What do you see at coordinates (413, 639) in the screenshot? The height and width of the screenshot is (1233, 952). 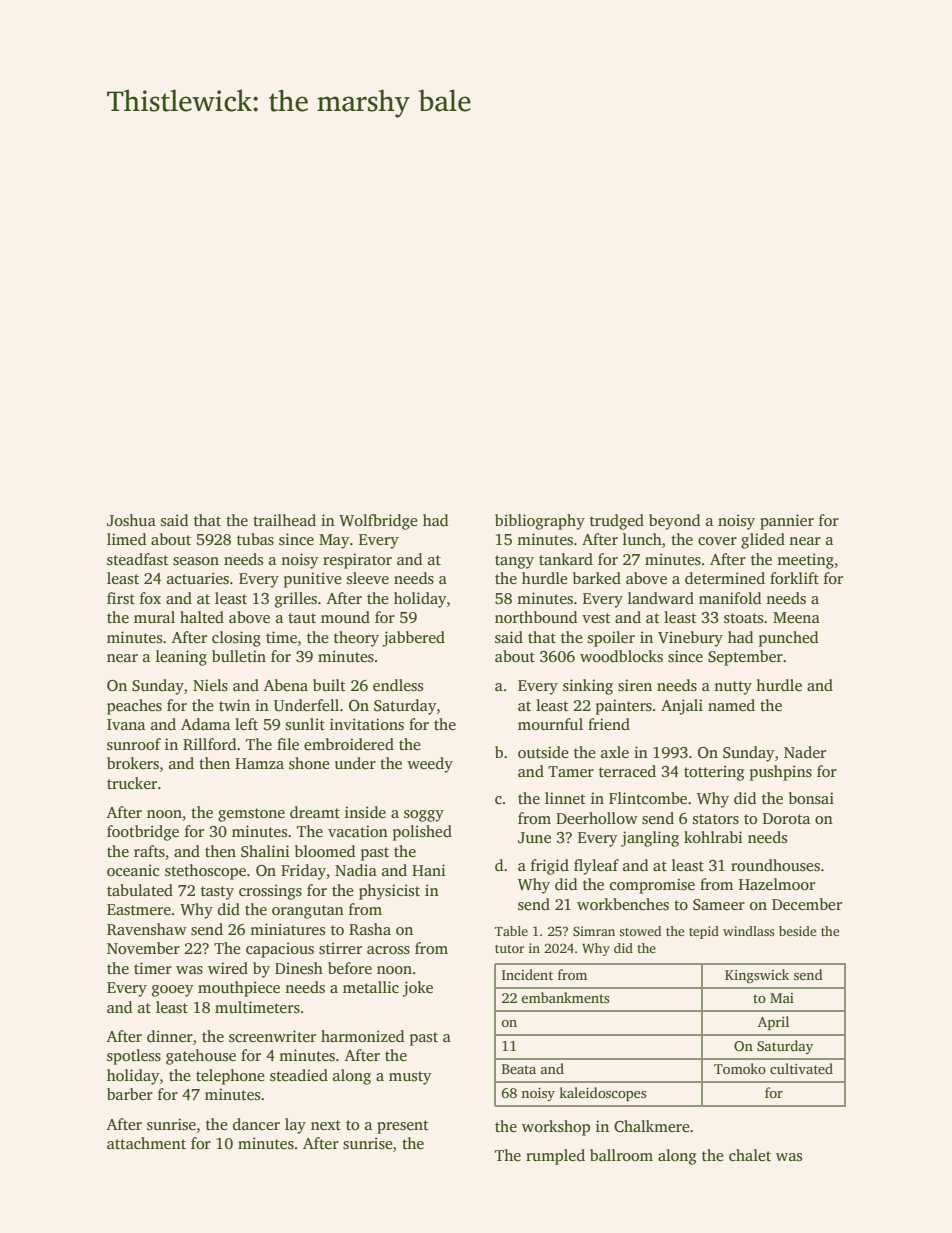 I see `jabbered` at bounding box center [413, 639].
